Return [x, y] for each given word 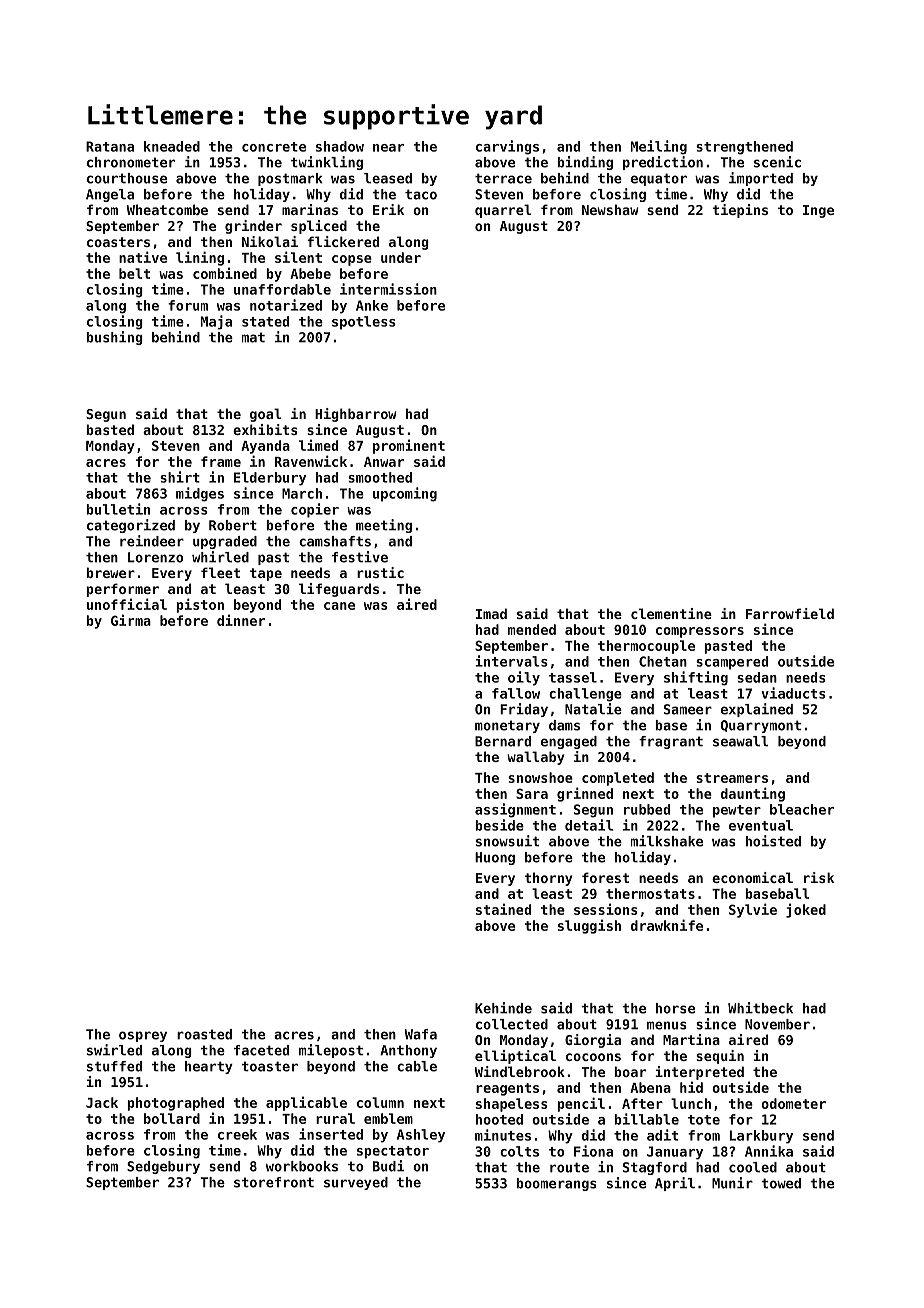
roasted [204, 1034]
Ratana [110, 146]
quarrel [503, 211]
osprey [143, 1036]
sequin [720, 1057]
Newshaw [610, 209]
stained [503, 909]
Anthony [408, 1051]
